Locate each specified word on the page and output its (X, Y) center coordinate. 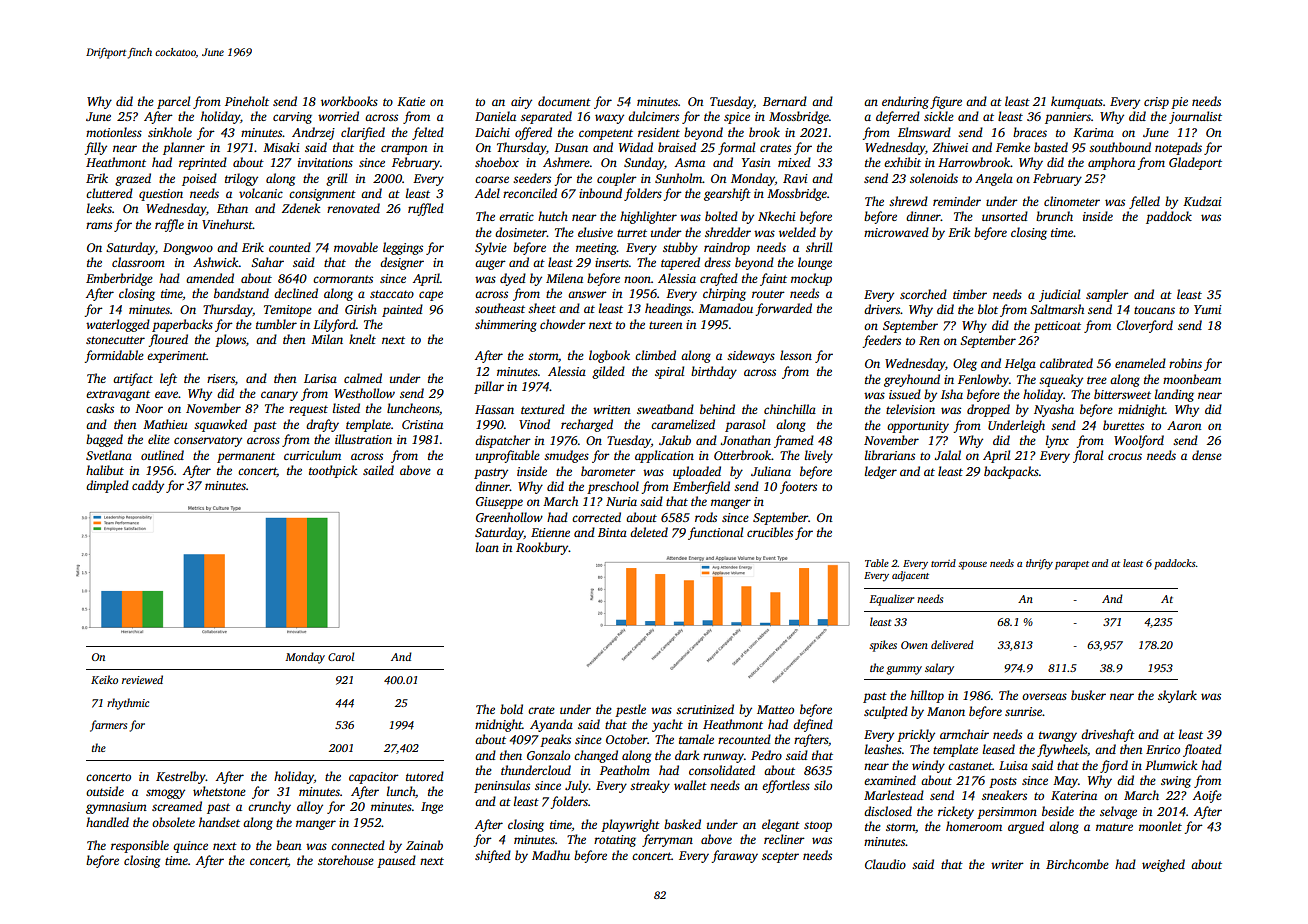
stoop (818, 826)
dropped (988, 410)
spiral (669, 372)
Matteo (775, 709)
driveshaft (1108, 735)
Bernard (785, 101)
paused (396, 861)
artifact (133, 379)
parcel (173, 102)
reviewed (142, 679)
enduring (905, 102)
